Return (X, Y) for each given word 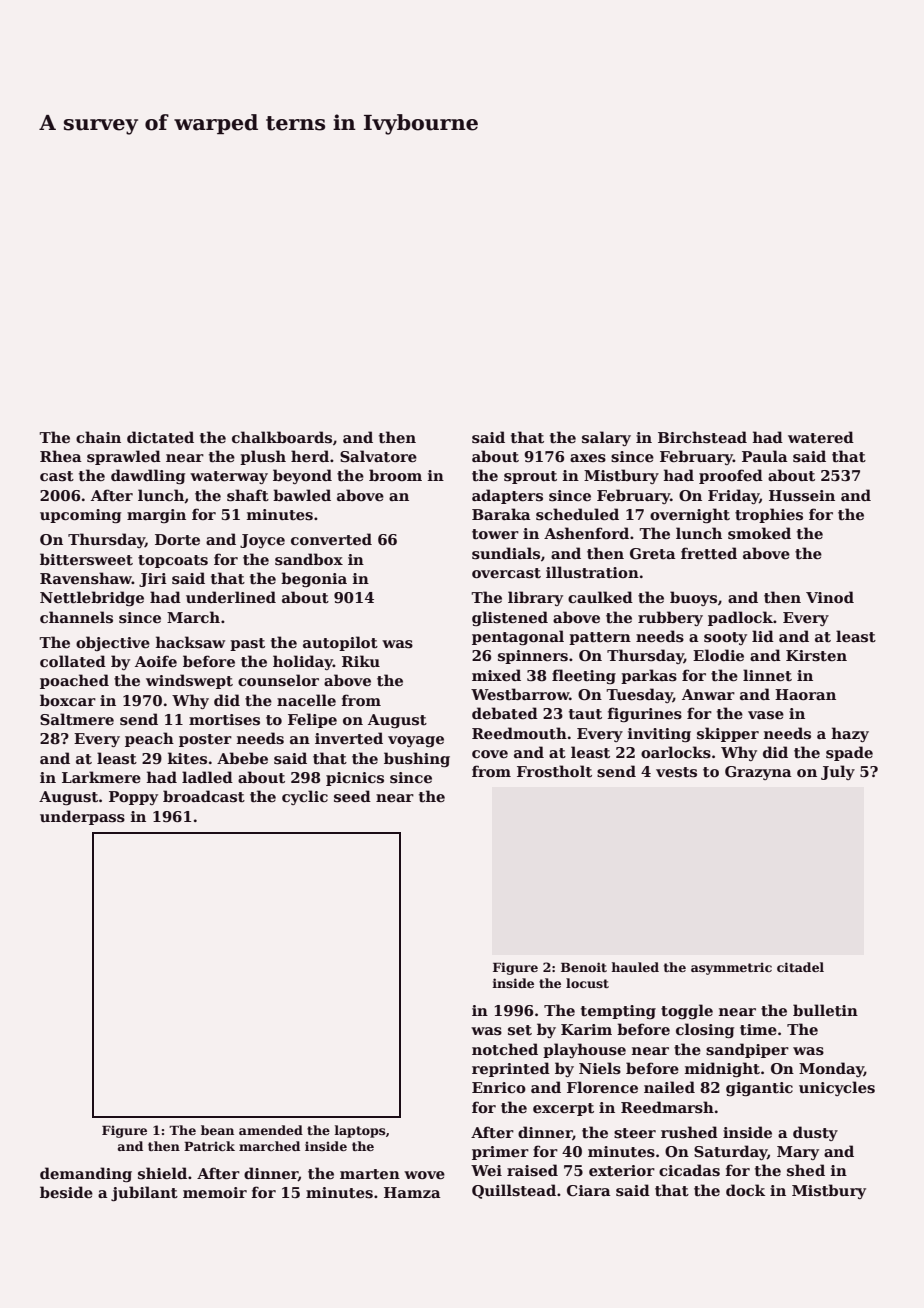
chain (98, 437)
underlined (231, 597)
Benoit (584, 967)
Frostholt (554, 771)
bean (217, 1130)
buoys (693, 598)
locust (587, 983)
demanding (86, 1174)
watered (821, 437)
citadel (800, 967)
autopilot (340, 643)
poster (205, 740)
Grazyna (758, 773)
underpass (82, 817)
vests (676, 772)
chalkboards (282, 437)
